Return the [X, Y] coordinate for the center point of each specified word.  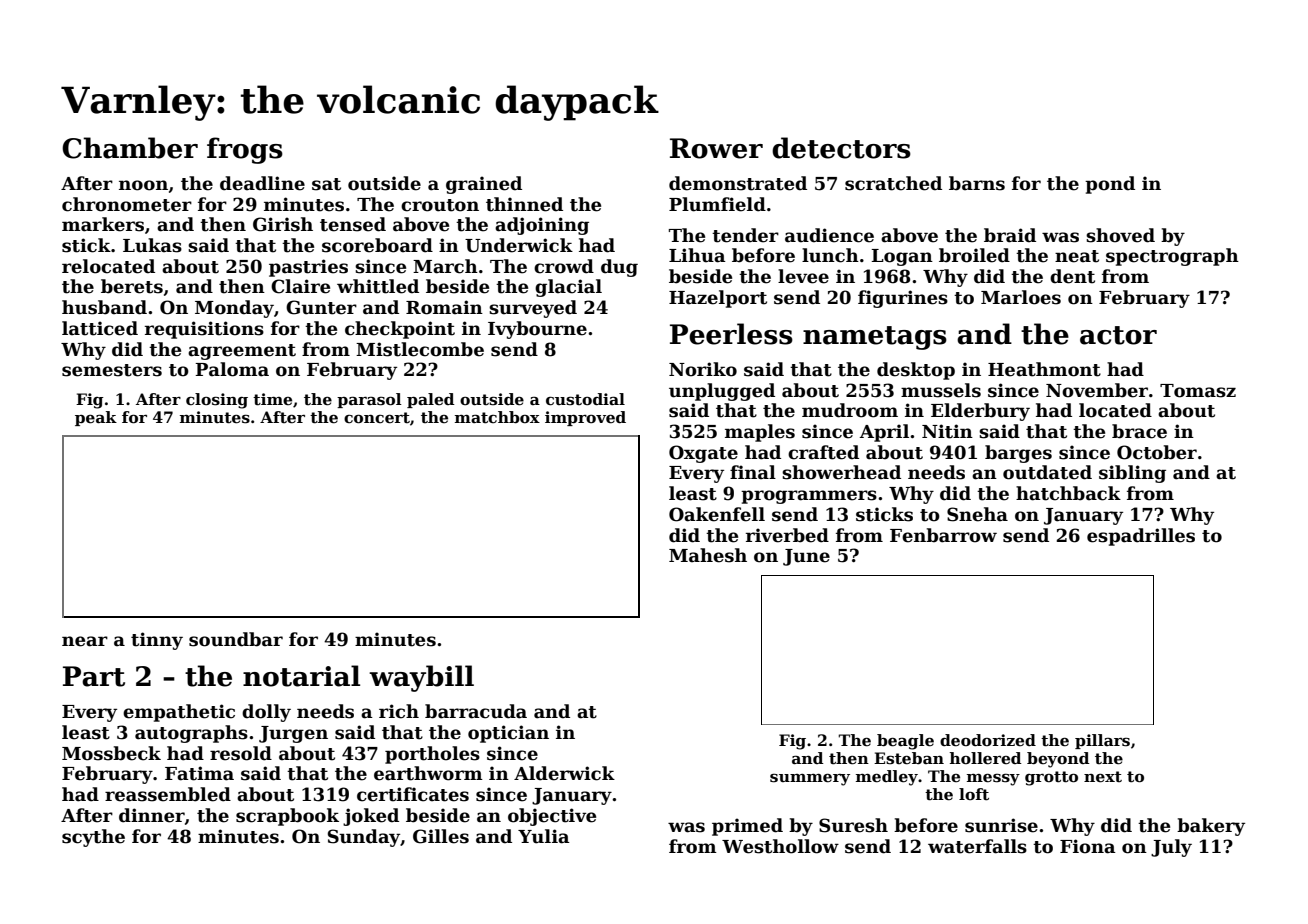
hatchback [1068, 493]
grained [484, 185]
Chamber [130, 148]
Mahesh [708, 555]
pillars [1102, 741]
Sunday [364, 838]
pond [1110, 185]
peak [96, 418]
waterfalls [977, 846]
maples [760, 433]
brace [1139, 431]
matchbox [497, 417]
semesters [112, 370]
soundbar [236, 639]
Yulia [544, 836]
